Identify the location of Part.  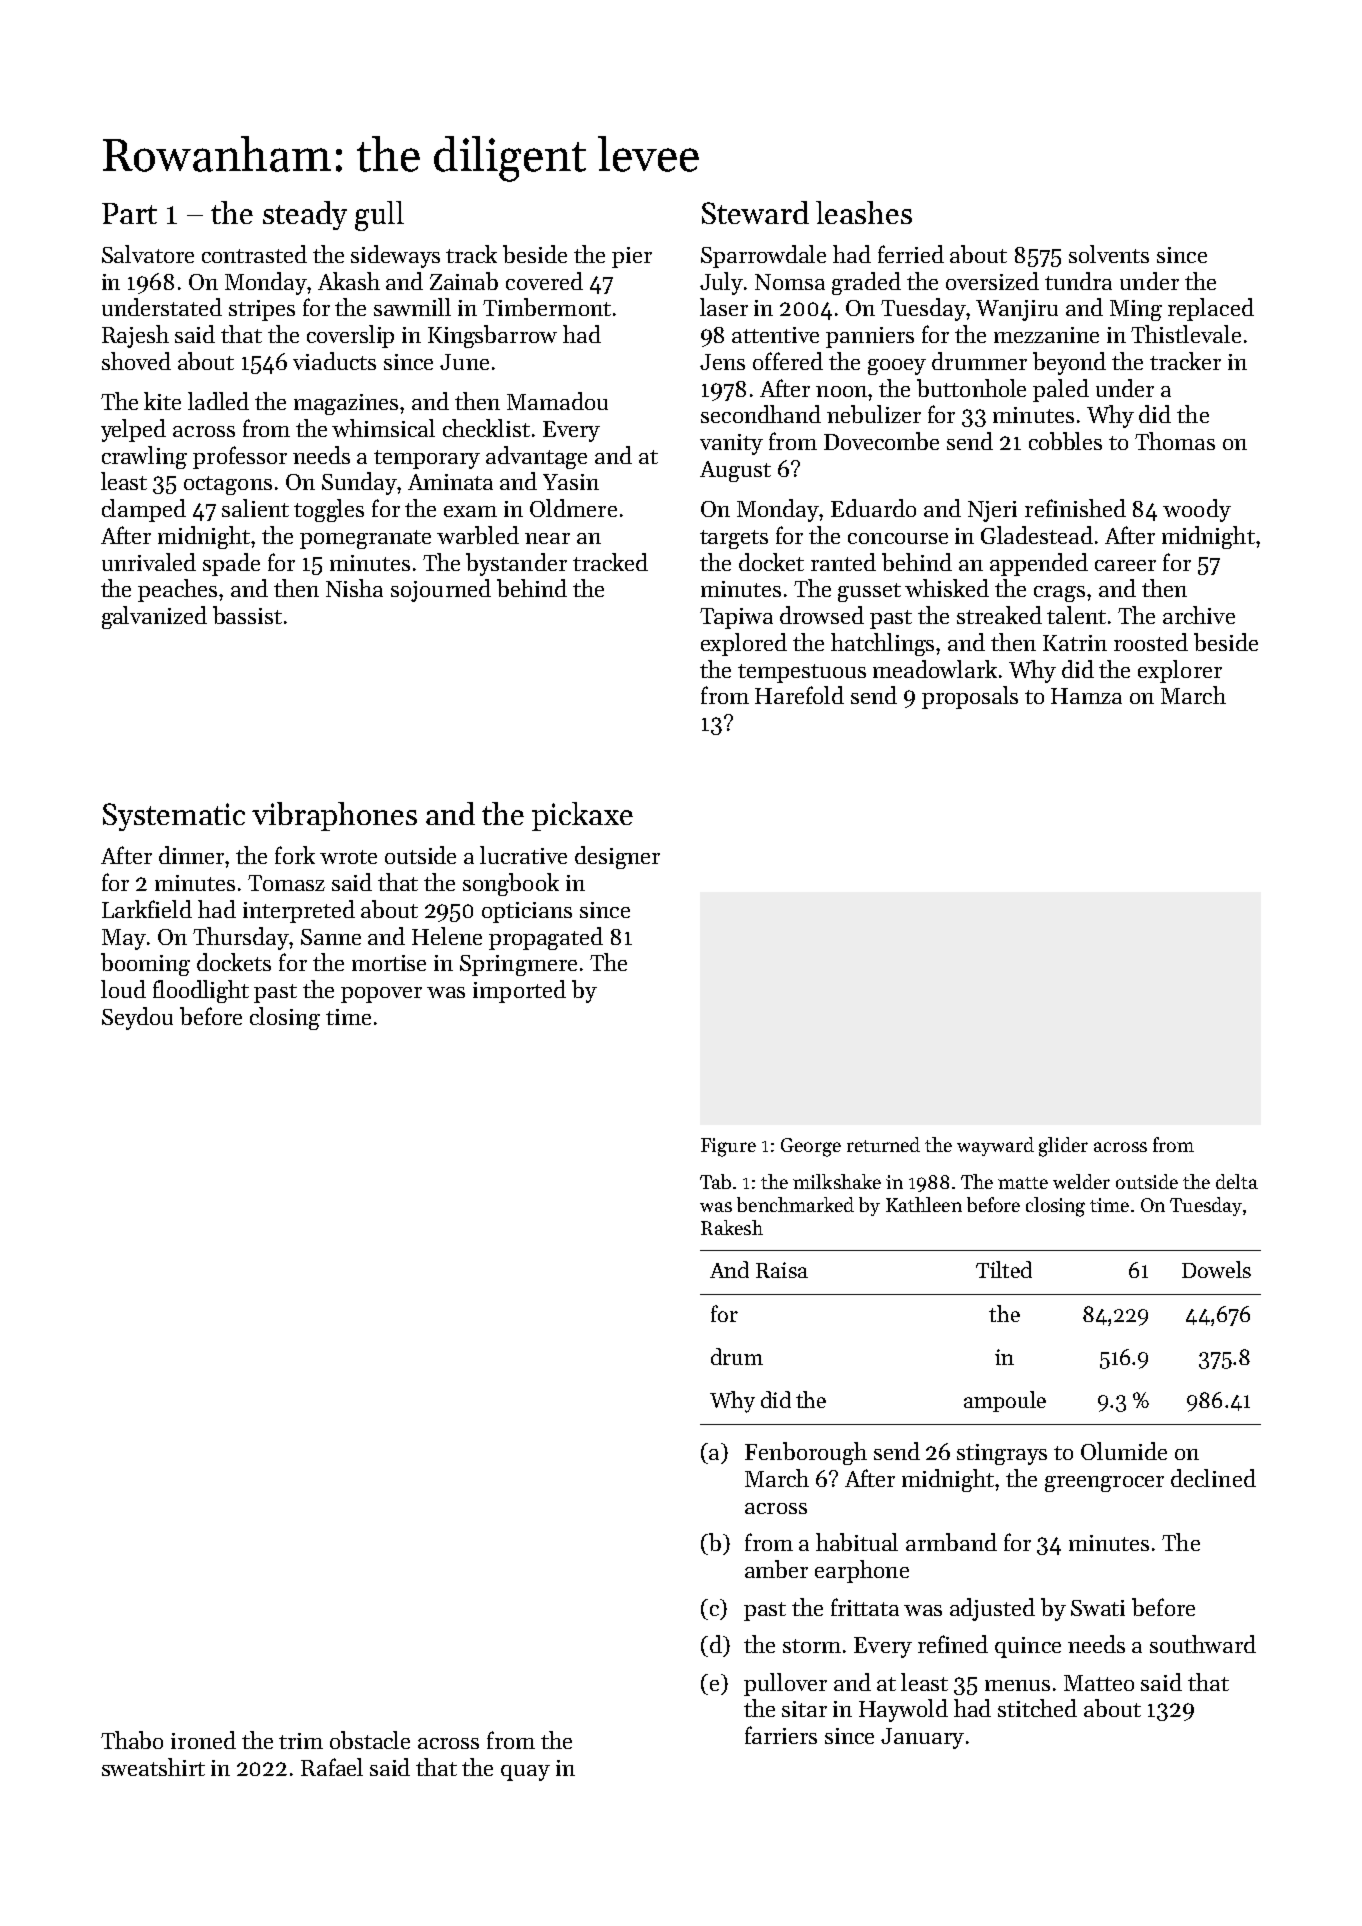
(129, 213).
